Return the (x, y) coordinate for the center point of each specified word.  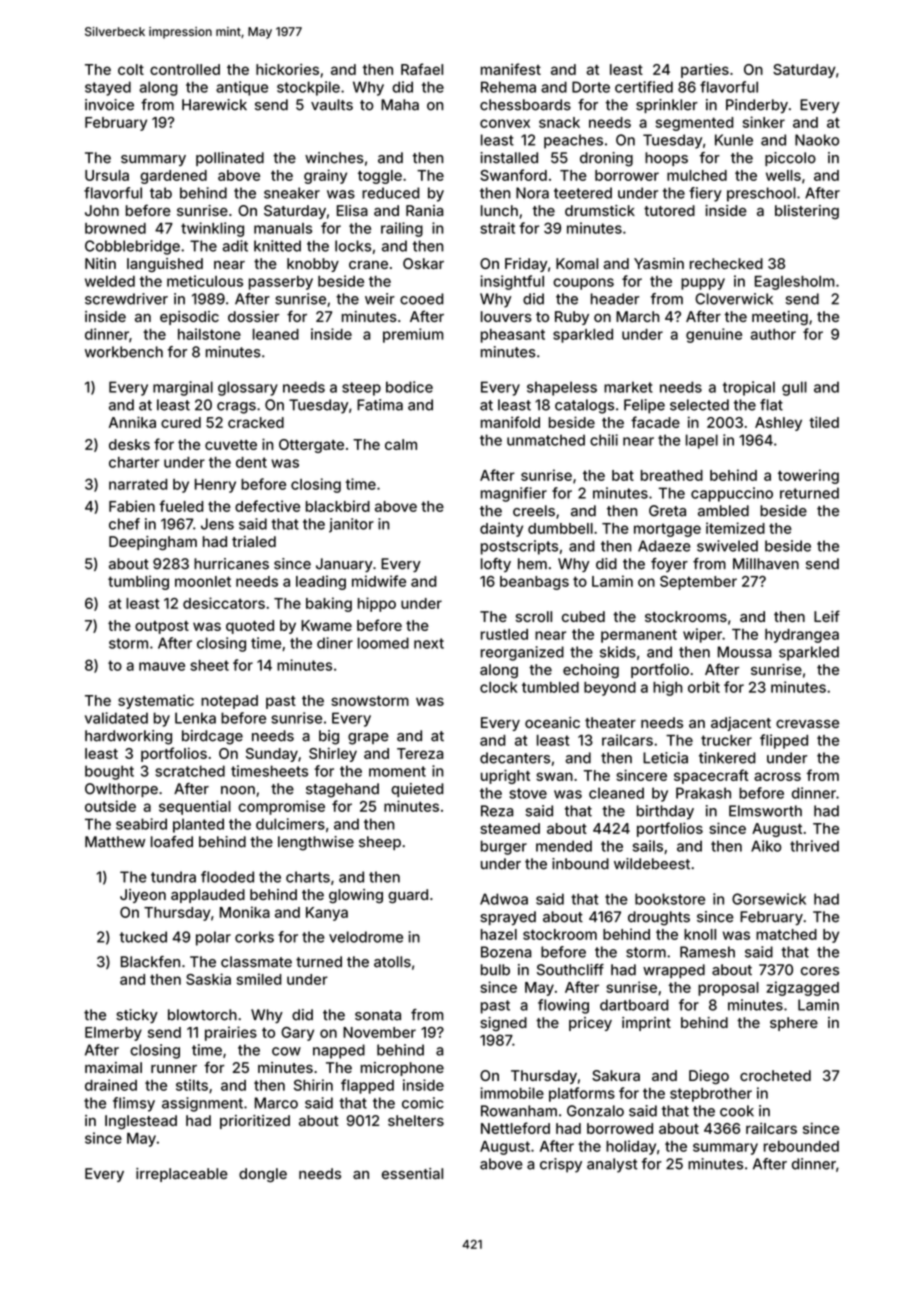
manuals (283, 228)
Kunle (734, 140)
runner (174, 1069)
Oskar (423, 263)
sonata (378, 1015)
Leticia (665, 758)
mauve (162, 666)
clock (498, 687)
